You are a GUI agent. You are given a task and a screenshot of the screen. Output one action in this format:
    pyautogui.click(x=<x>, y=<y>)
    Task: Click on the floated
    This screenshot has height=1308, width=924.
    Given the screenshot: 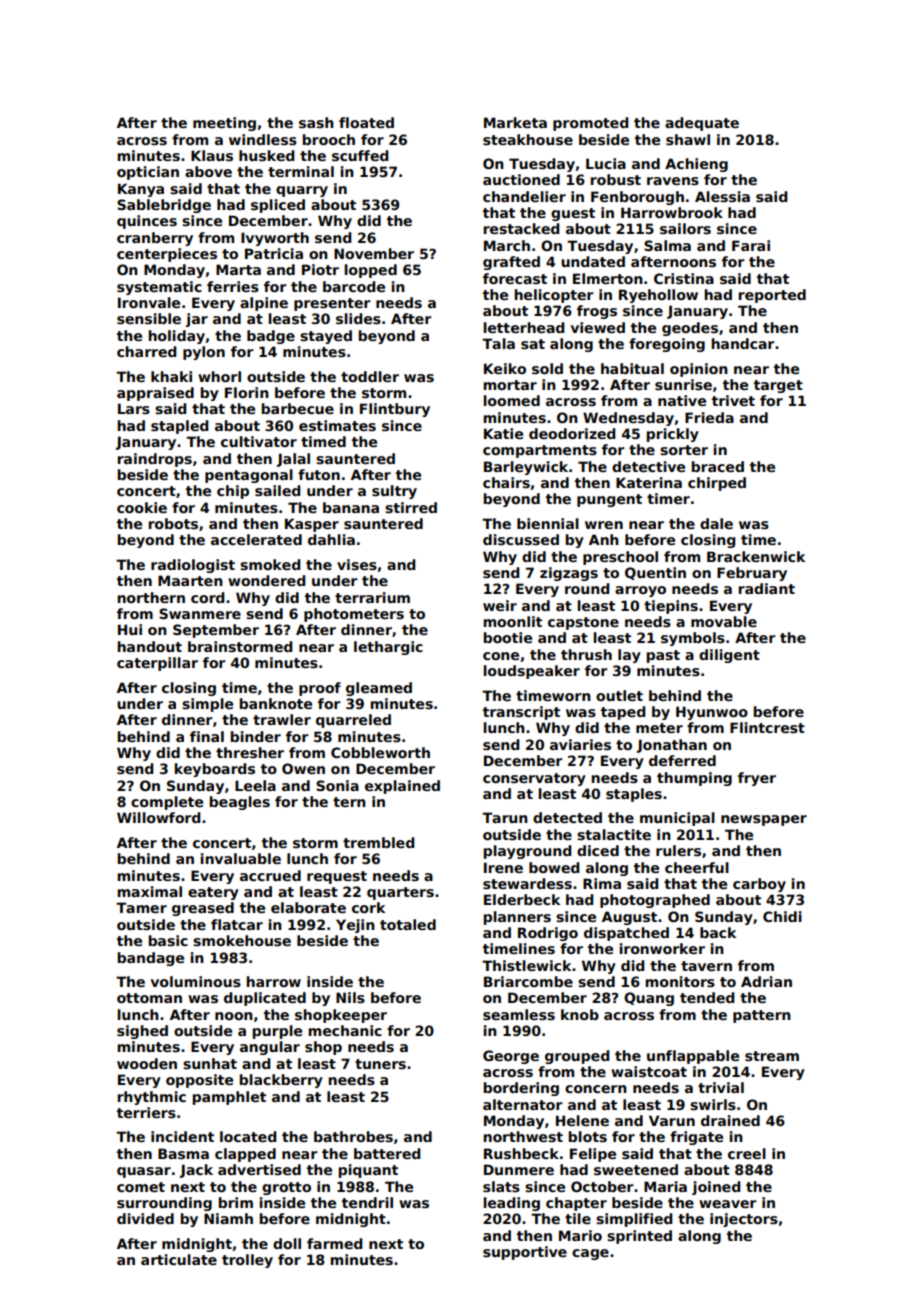 What is the action you would take?
    pyautogui.click(x=366, y=122)
